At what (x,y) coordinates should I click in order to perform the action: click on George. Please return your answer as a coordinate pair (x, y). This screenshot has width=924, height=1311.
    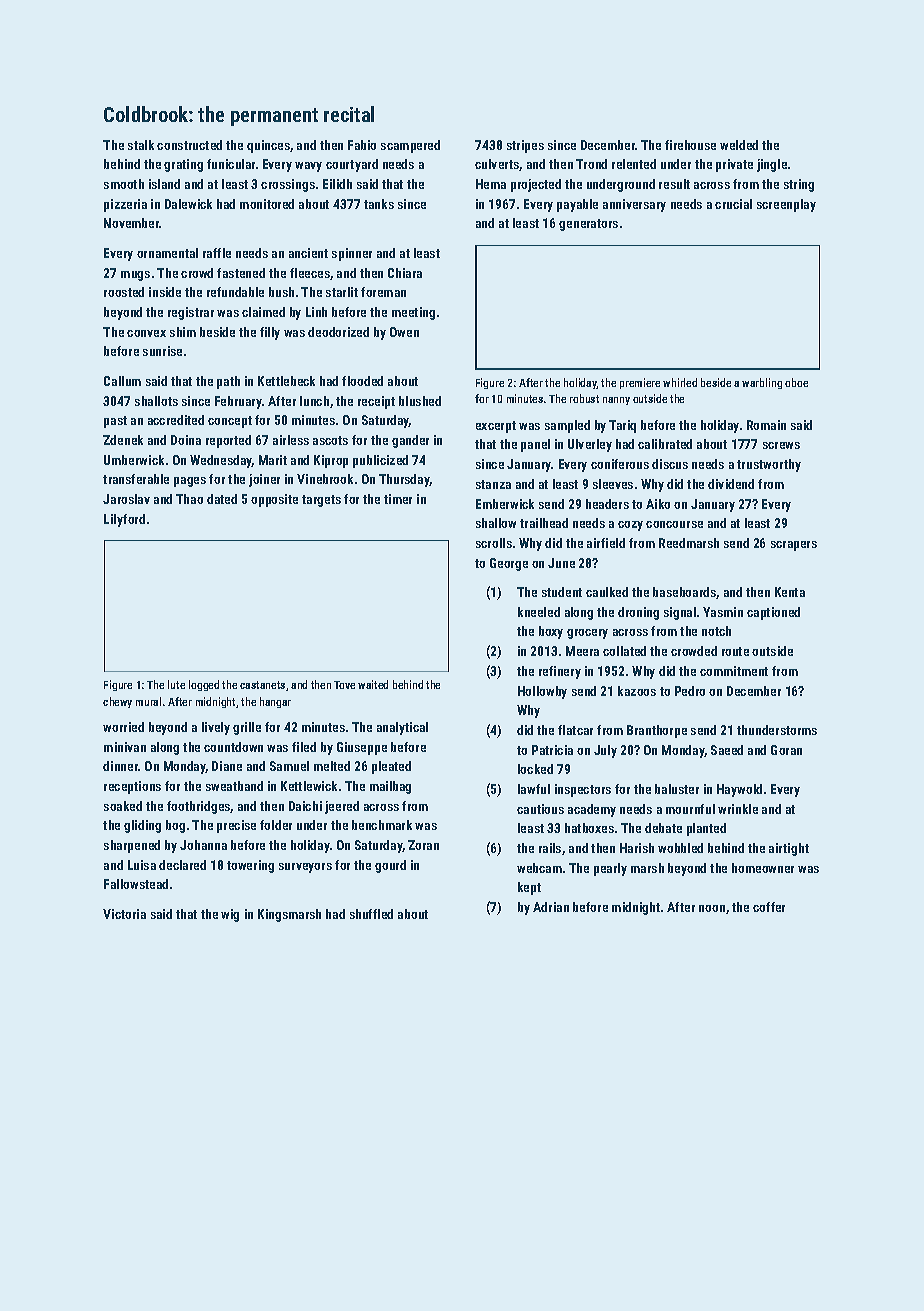
    Looking at the image, I should click on (509, 564).
